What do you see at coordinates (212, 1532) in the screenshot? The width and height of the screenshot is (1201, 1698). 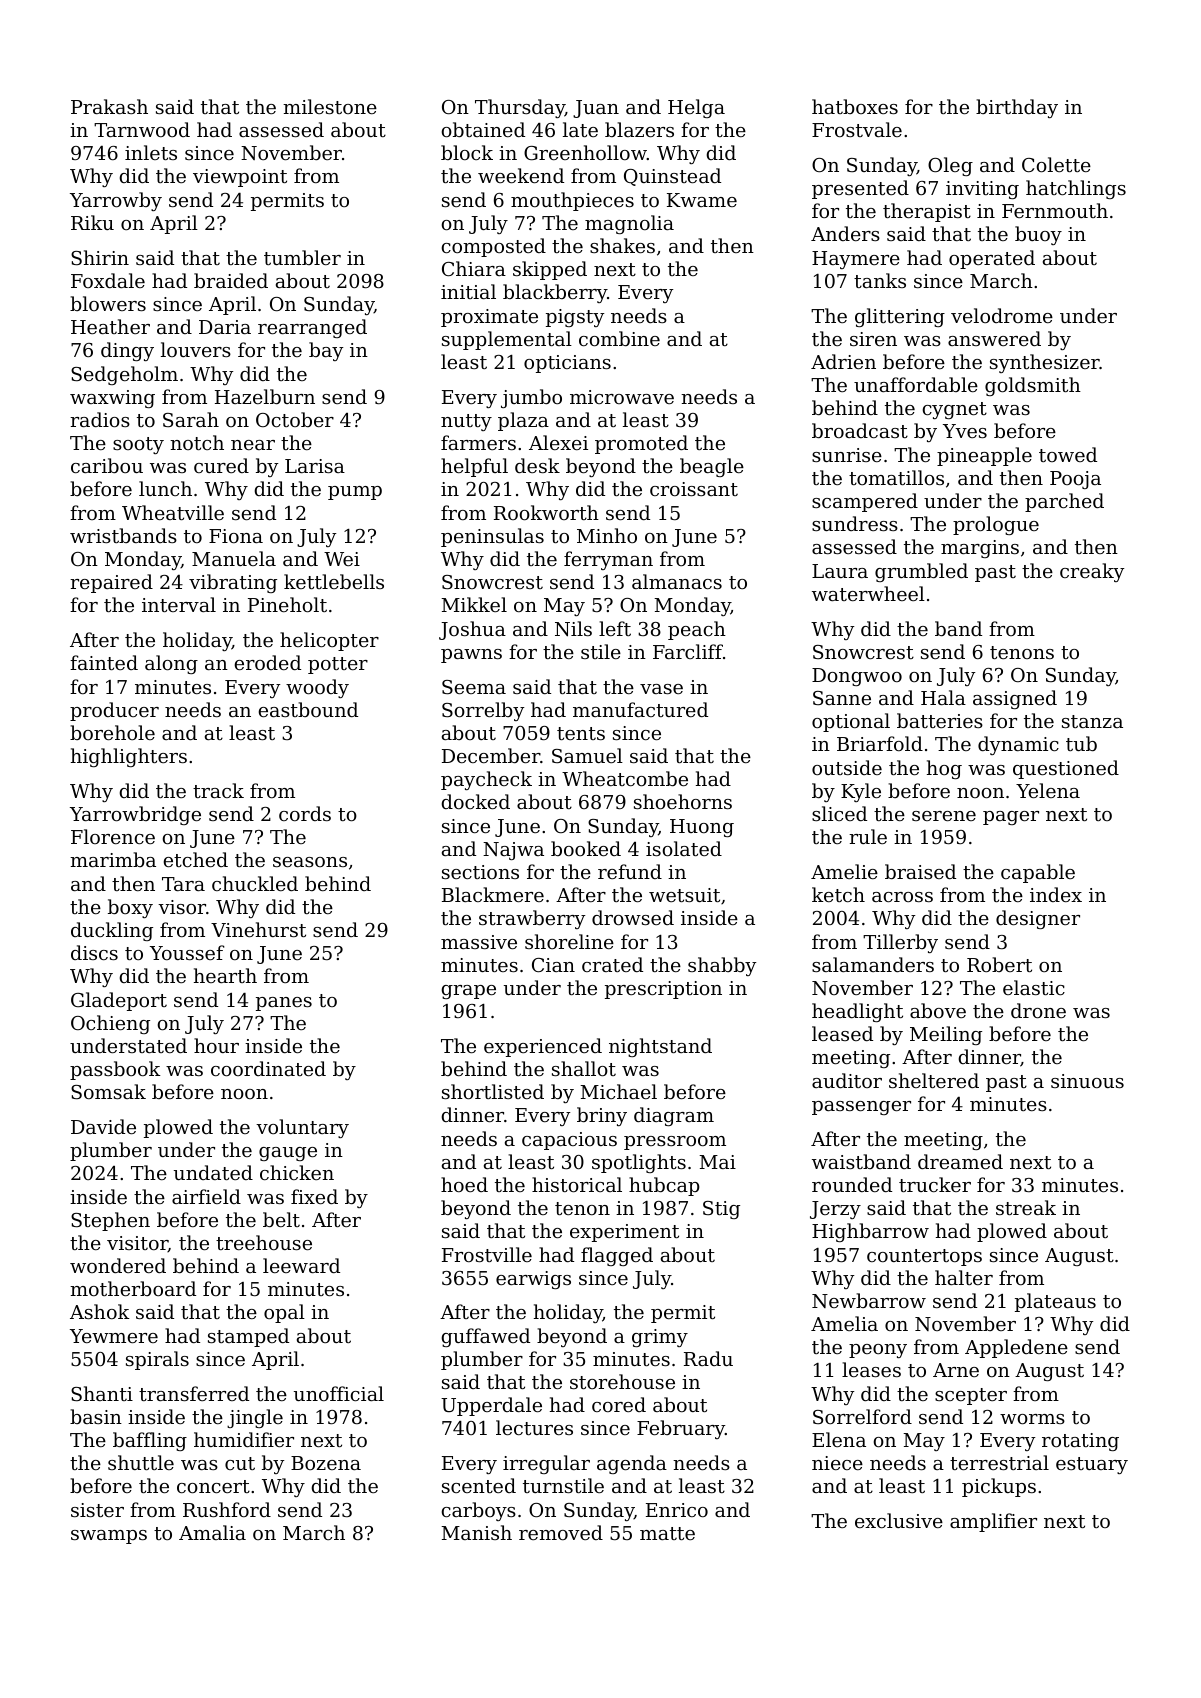 I see `Amalia` at bounding box center [212, 1532].
